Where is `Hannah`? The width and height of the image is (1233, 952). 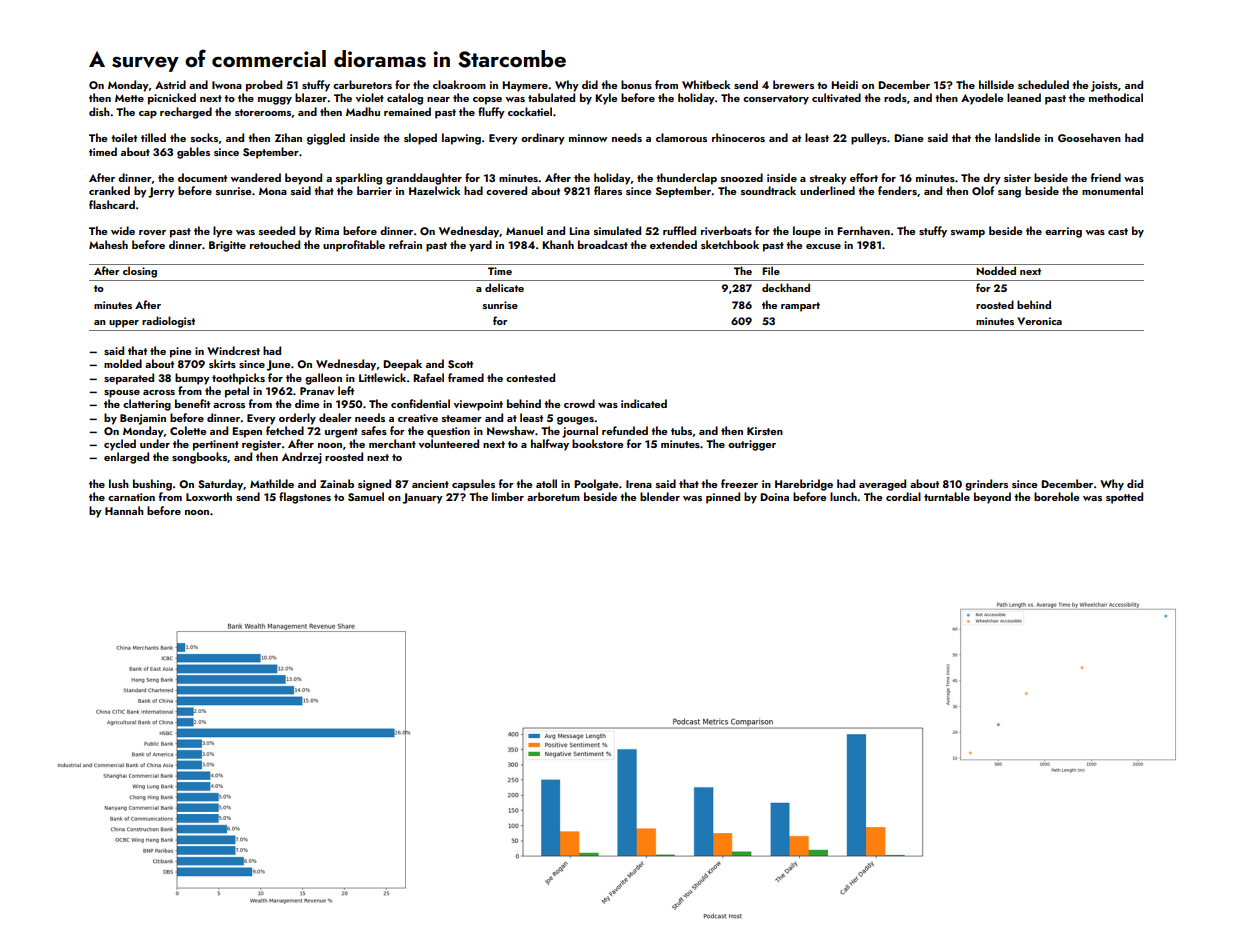
Hannah is located at coordinates (124, 510).
